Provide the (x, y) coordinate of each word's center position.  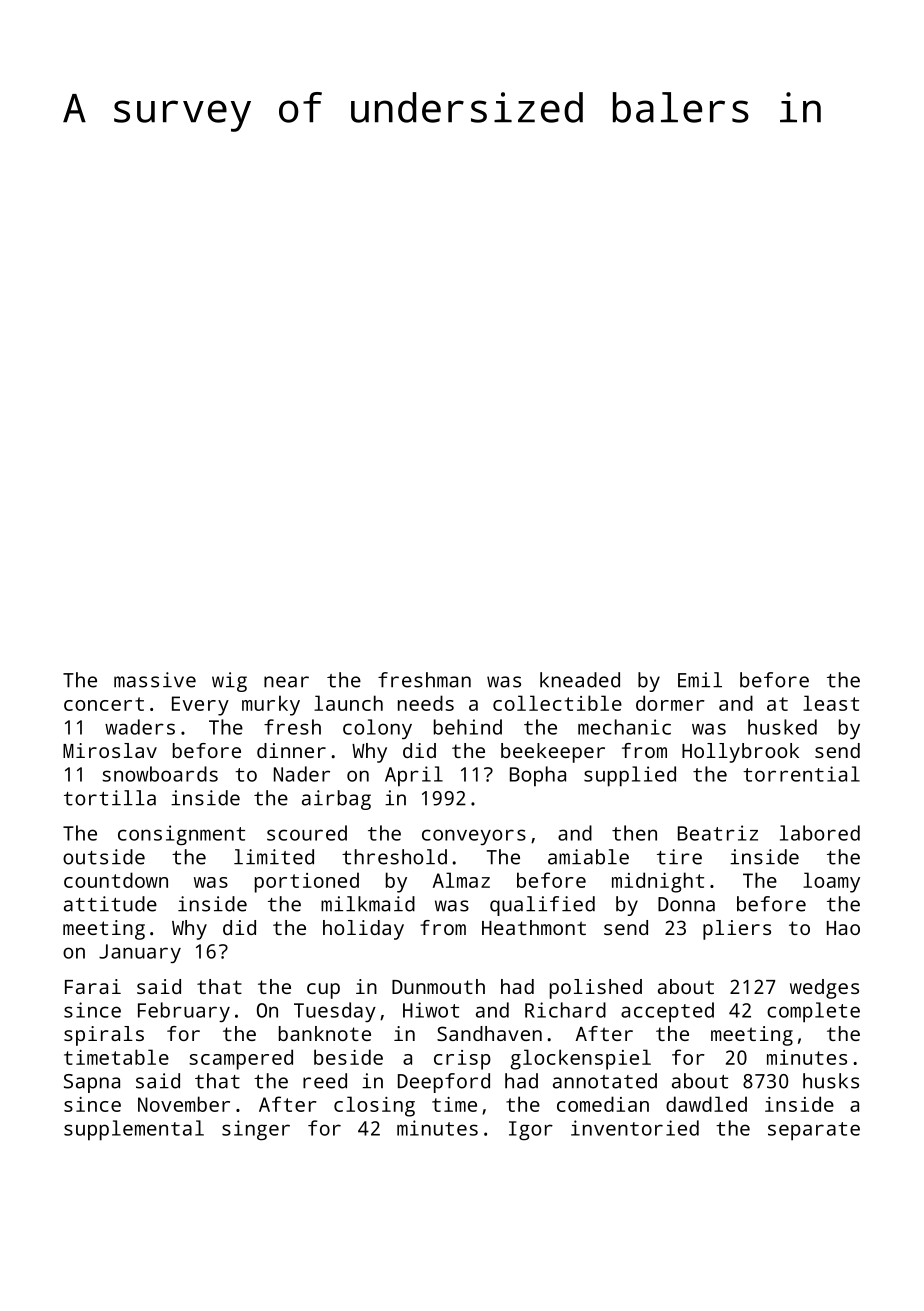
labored (820, 833)
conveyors (474, 837)
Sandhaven (489, 1033)
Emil (700, 680)
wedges (824, 989)
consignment (181, 835)
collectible (557, 703)
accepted (667, 1012)
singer (256, 1130)
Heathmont (534, 927)
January (140, 953)
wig (229, 682)
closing (374, 1106)
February (184, 1012)
